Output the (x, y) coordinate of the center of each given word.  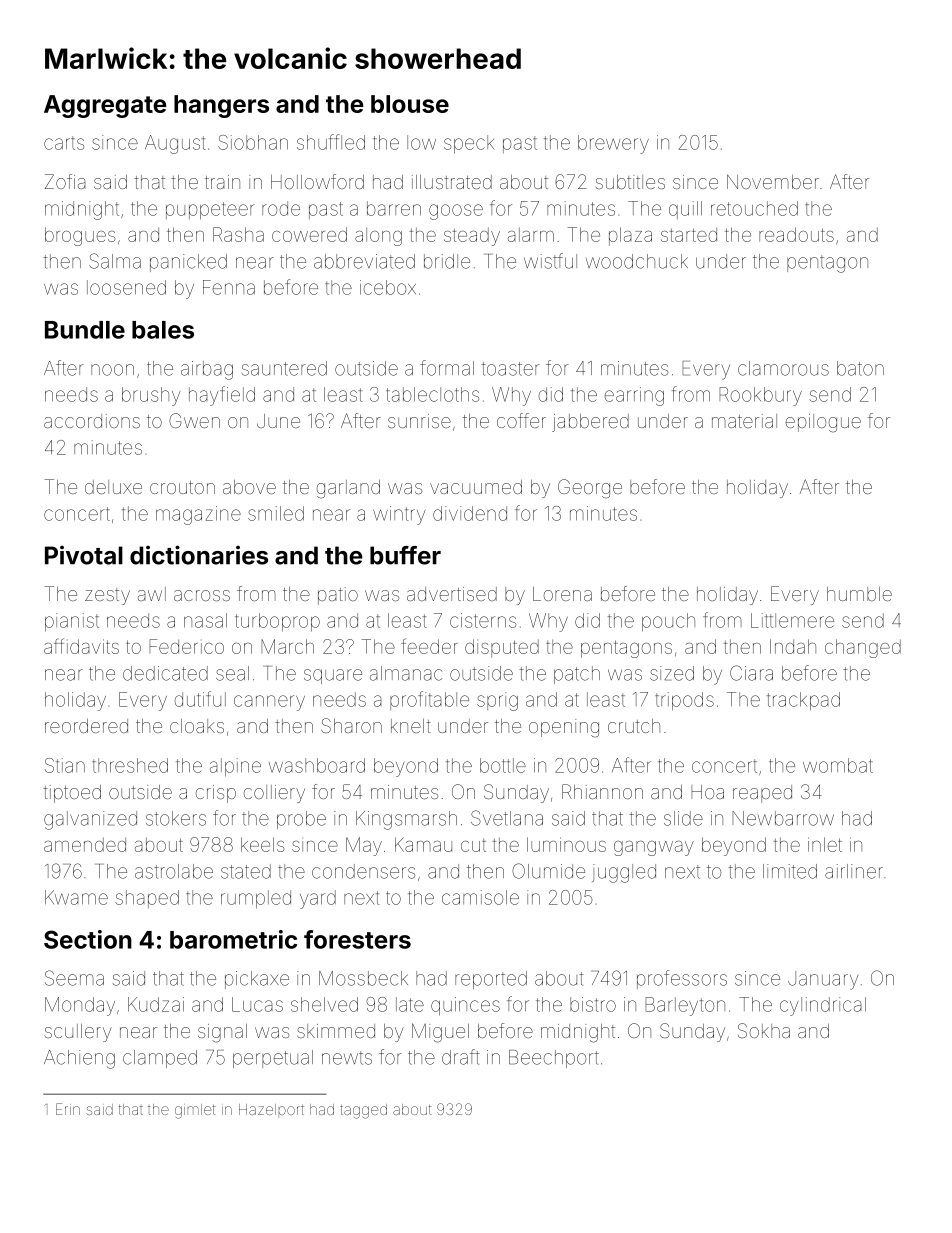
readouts (796, 234)
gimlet (195, 1111)
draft (461, 1057)
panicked (188, 263)
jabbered (590, 423)
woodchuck (637, 261)
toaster (510, 369)
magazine (198, 515)
